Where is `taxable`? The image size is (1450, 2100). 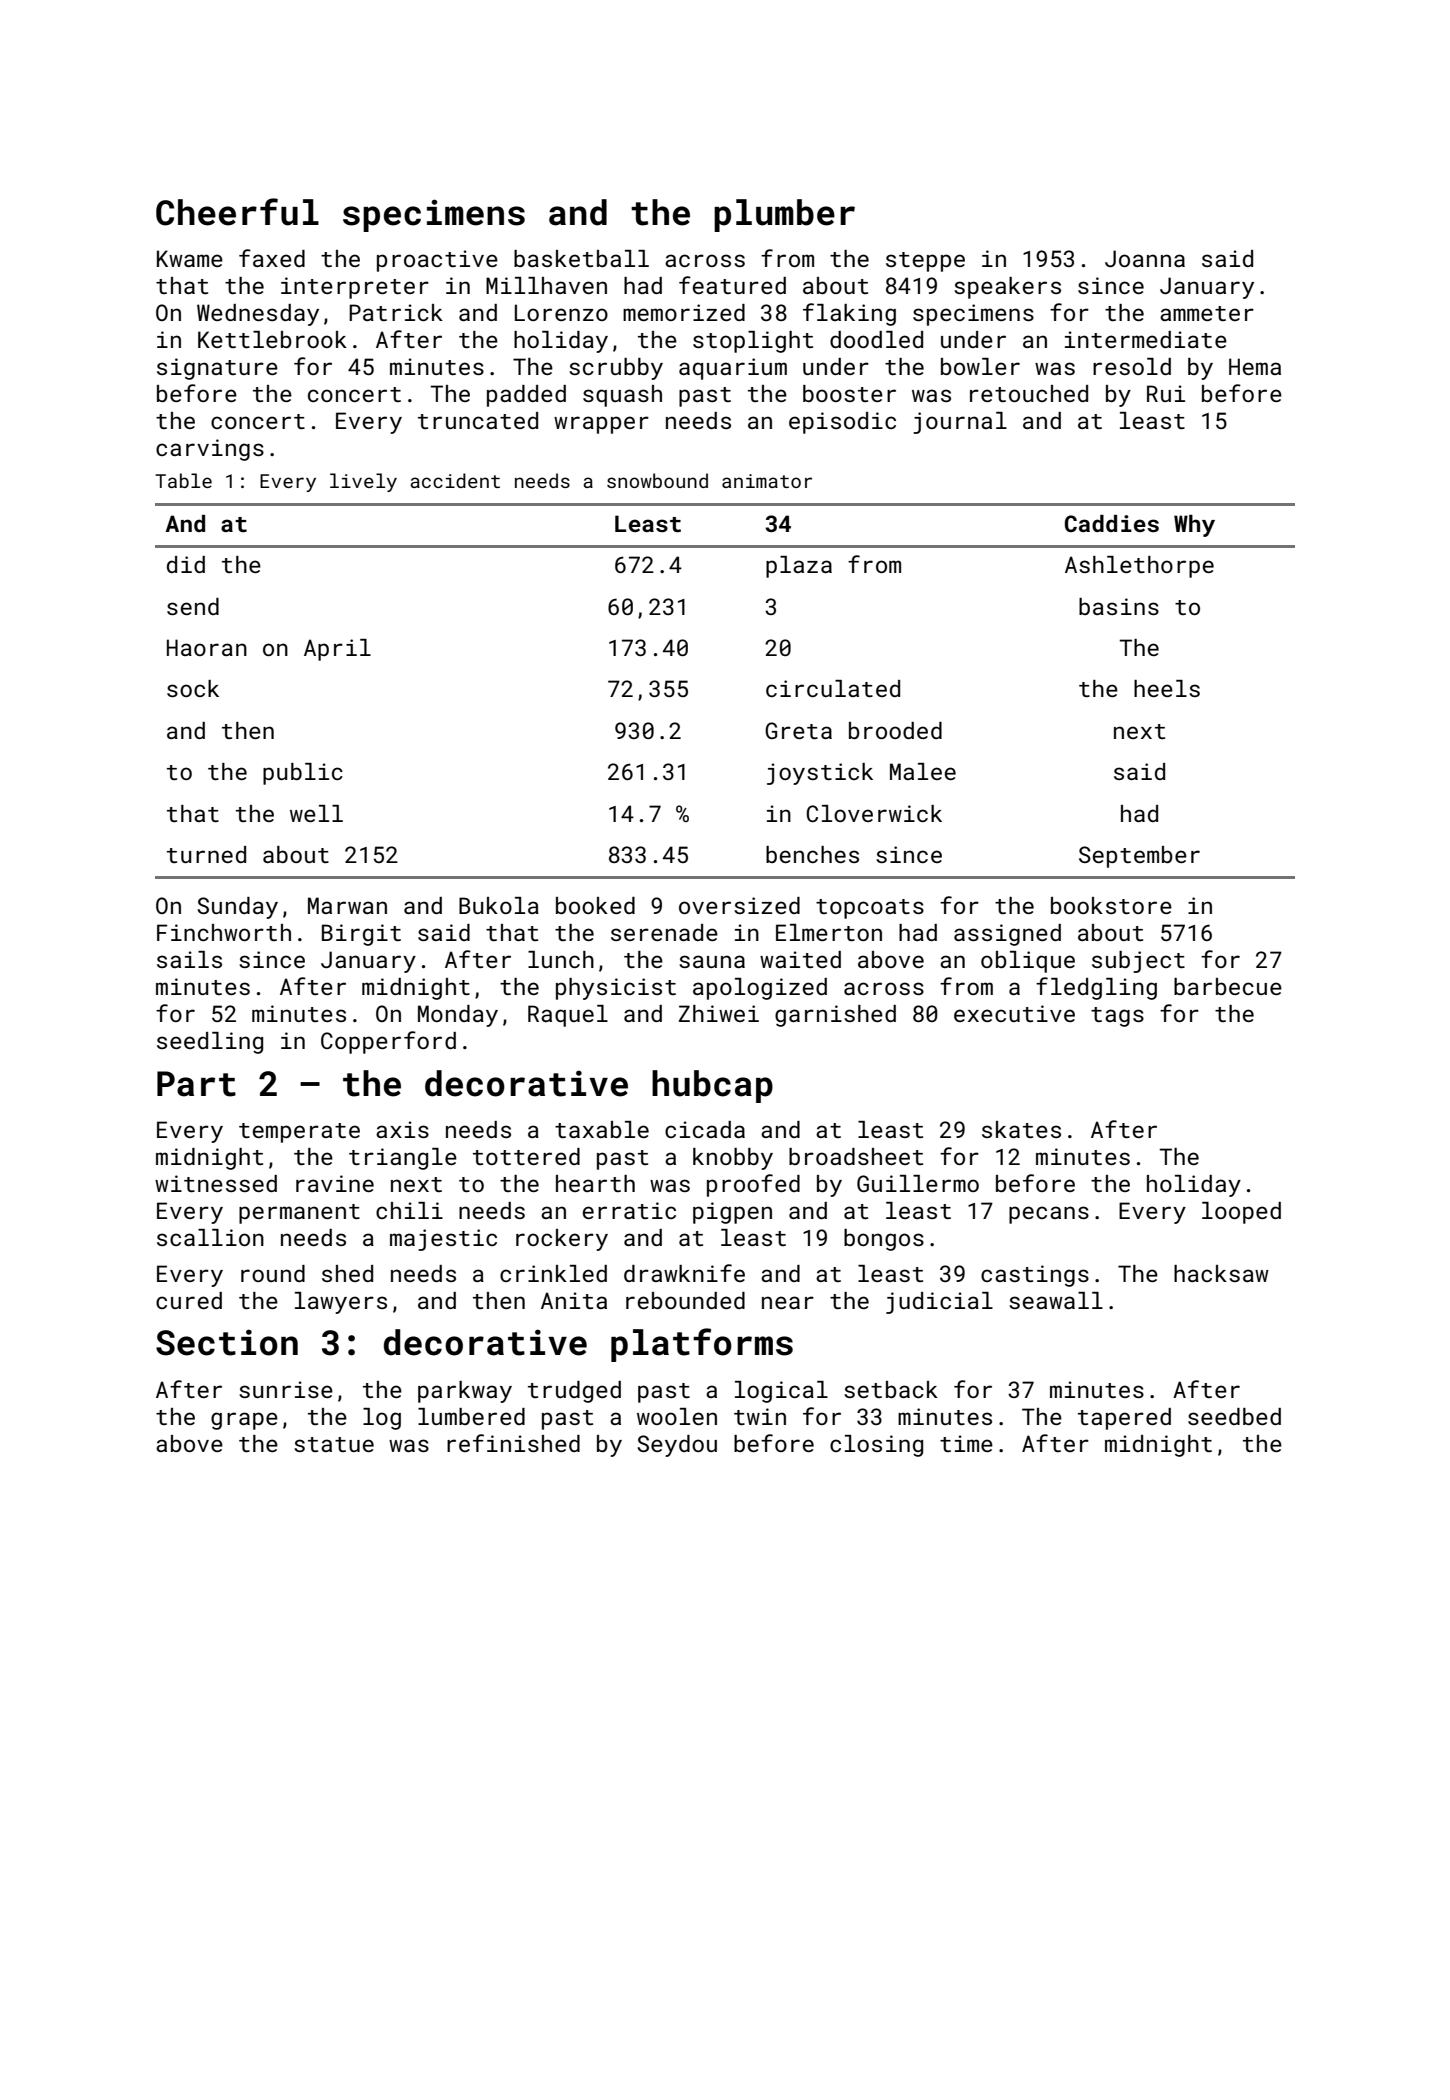 taxable is located at coordinates (602, 1129).
